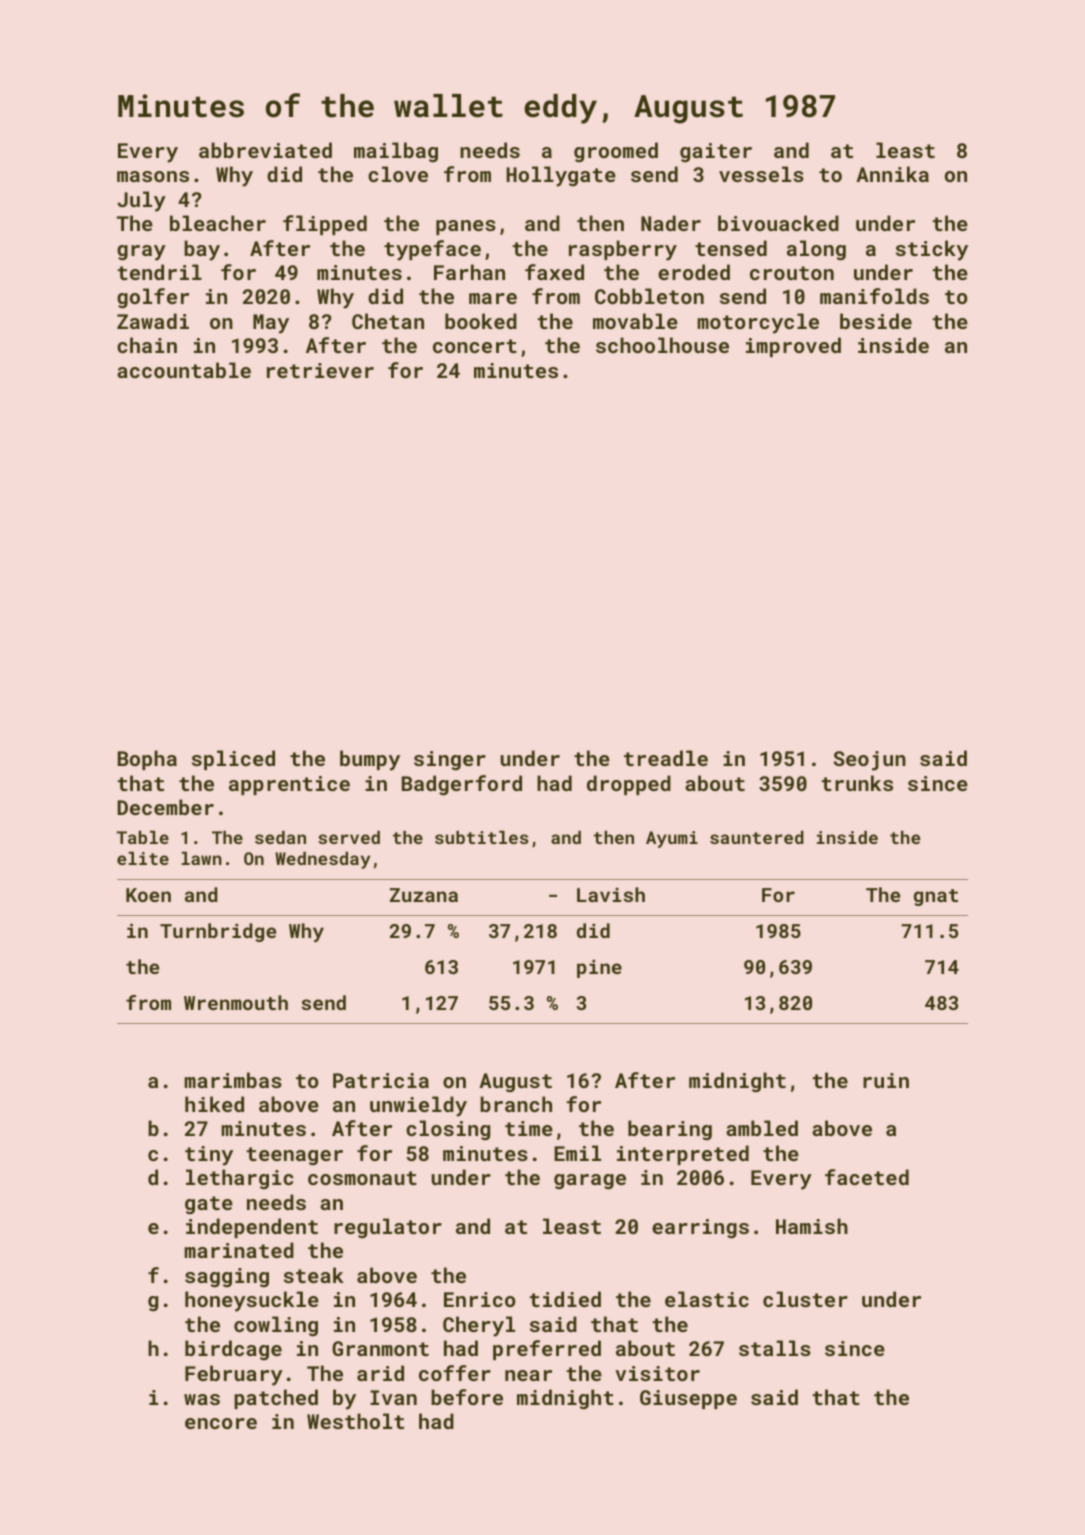  Describe the element at coordinates (280, 837) in the document. I see `sedan` at that location.
